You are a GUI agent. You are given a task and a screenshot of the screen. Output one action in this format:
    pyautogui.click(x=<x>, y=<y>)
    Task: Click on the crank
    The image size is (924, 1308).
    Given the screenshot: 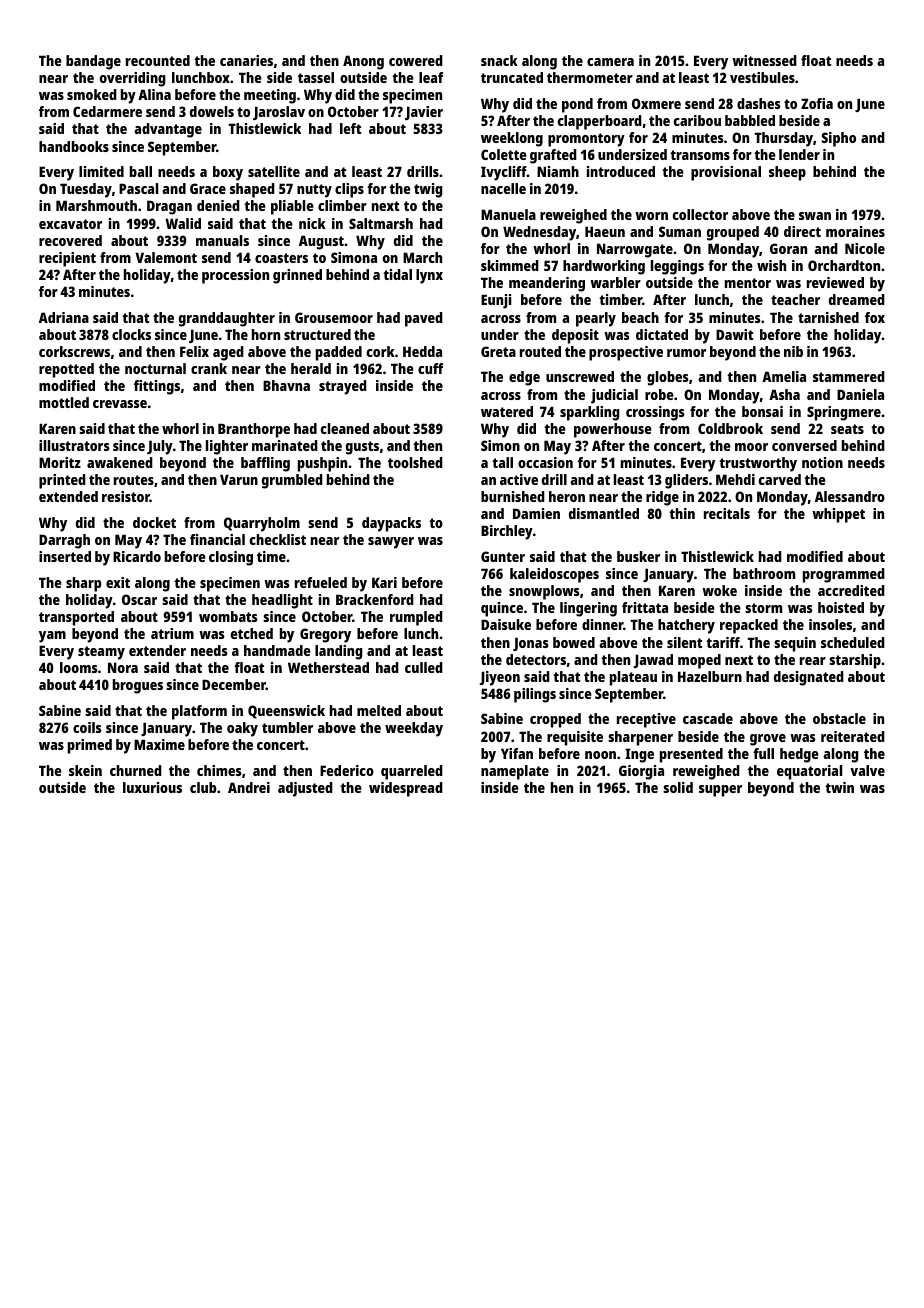 What is the action you would take?
    pyautogui.click(x=209, y=368)
